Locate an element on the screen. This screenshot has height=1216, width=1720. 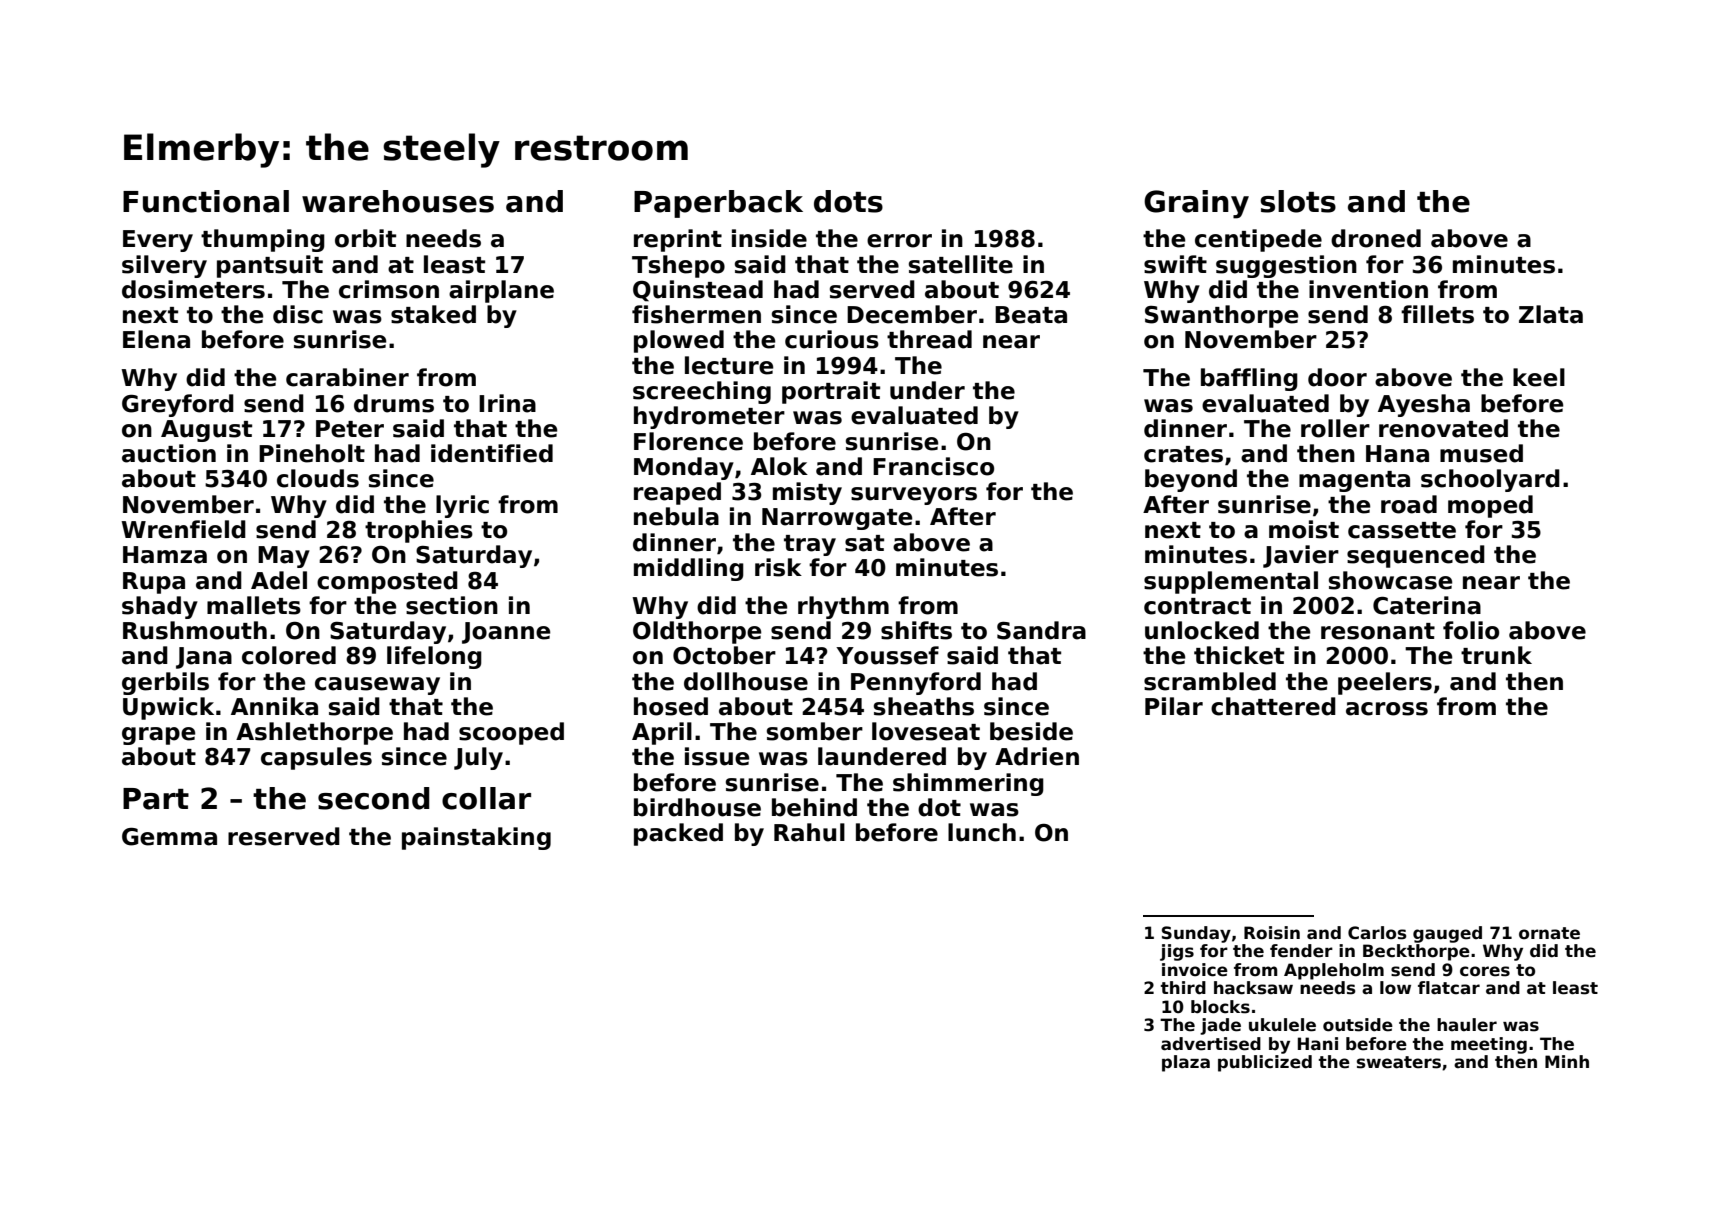
slots is located at coordinates (1298, 201).
